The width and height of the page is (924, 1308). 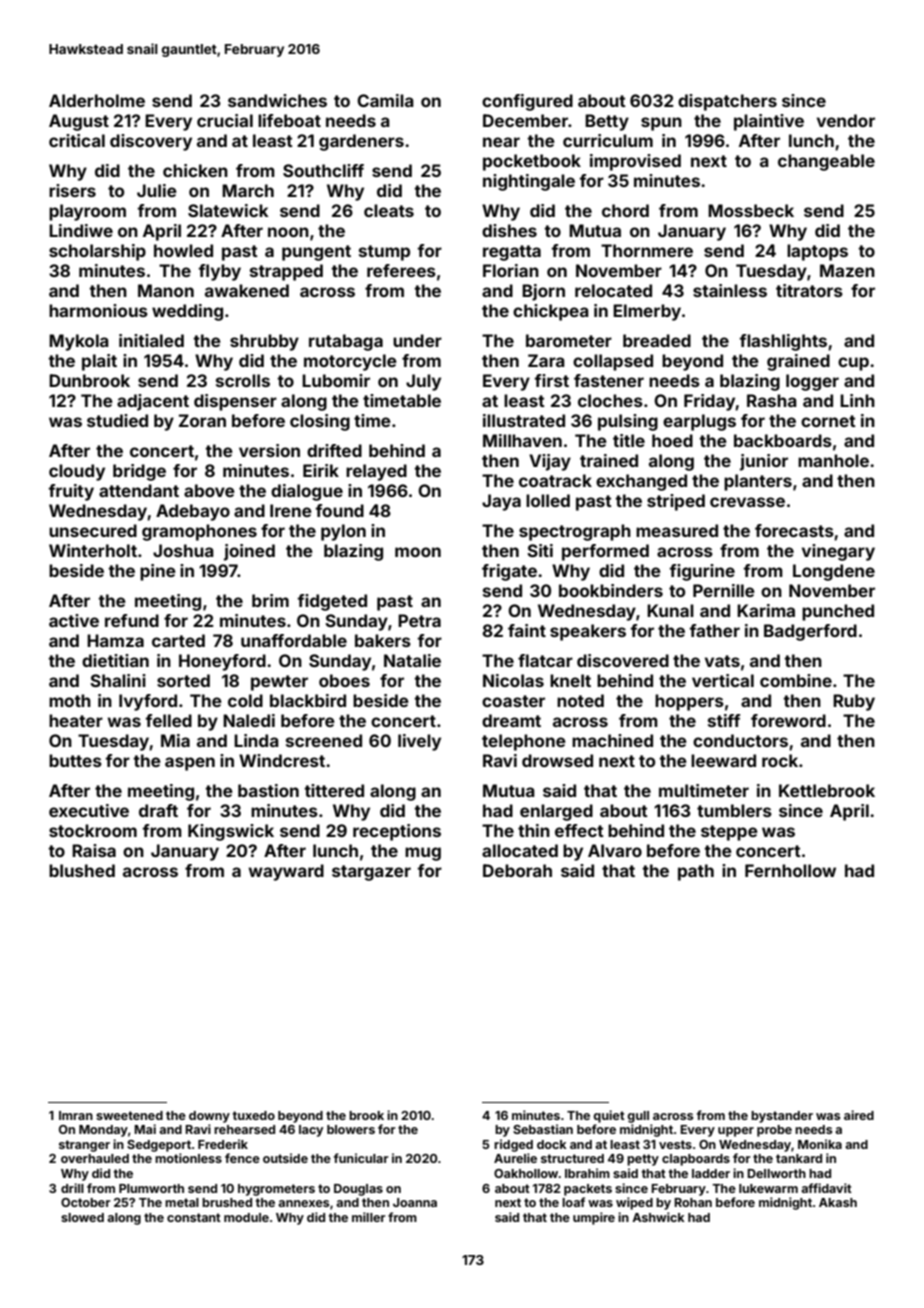 I want to click on cloudy, so click(x=77, y=472).
